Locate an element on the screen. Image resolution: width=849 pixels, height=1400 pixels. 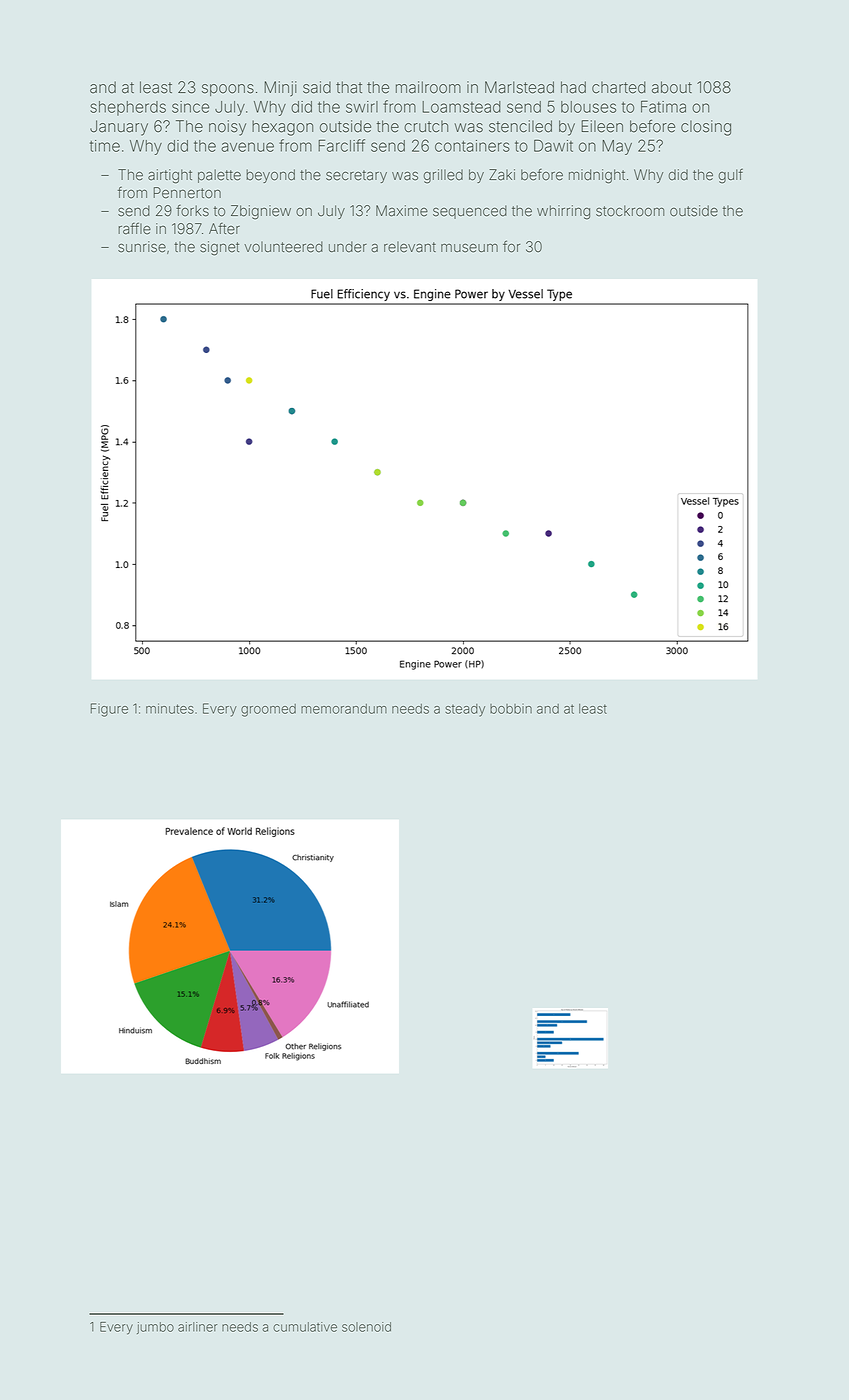
sunrise is located at coordinates (142, 247).
